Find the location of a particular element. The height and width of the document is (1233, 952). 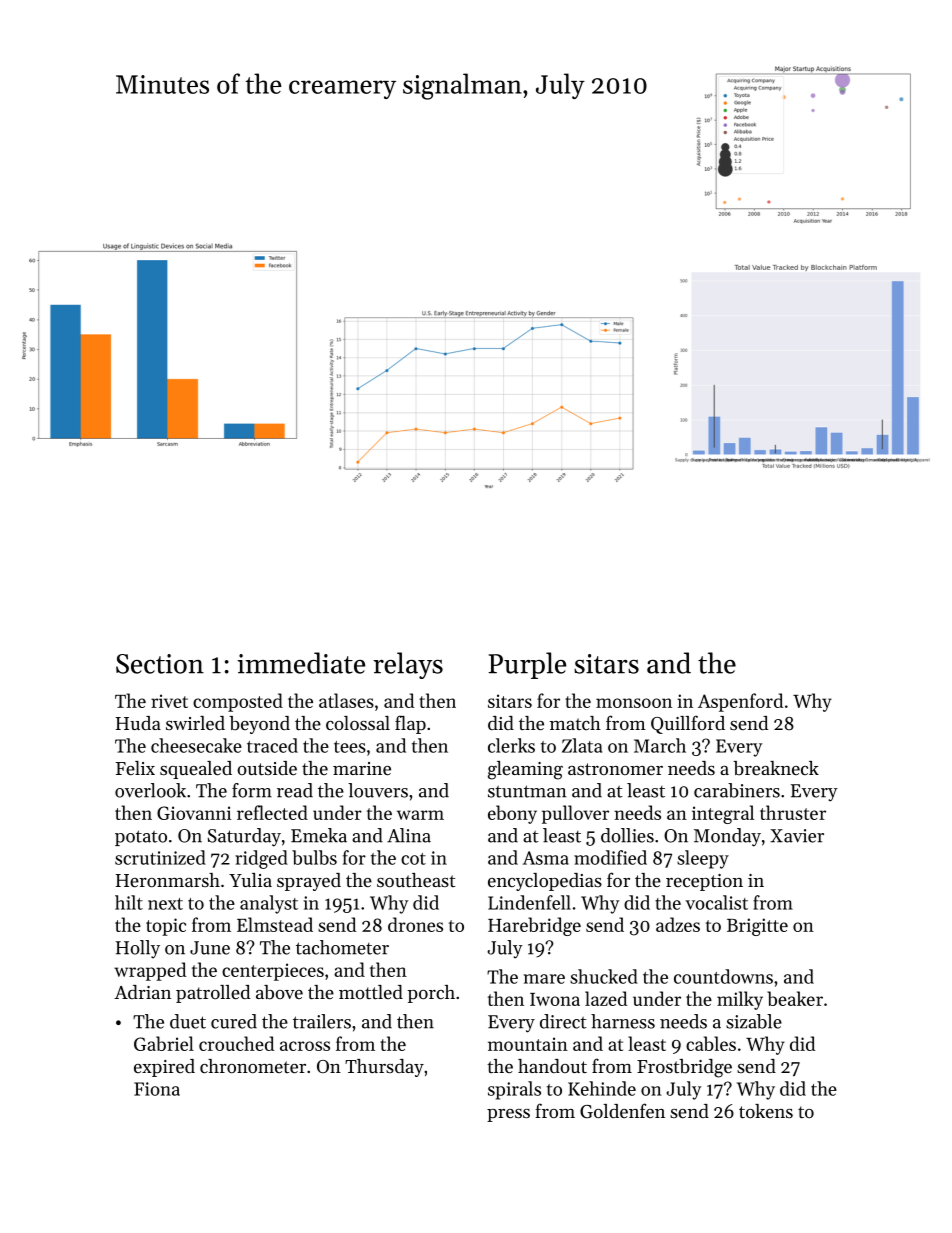

tokens is located at coordinates (766, 1111).
